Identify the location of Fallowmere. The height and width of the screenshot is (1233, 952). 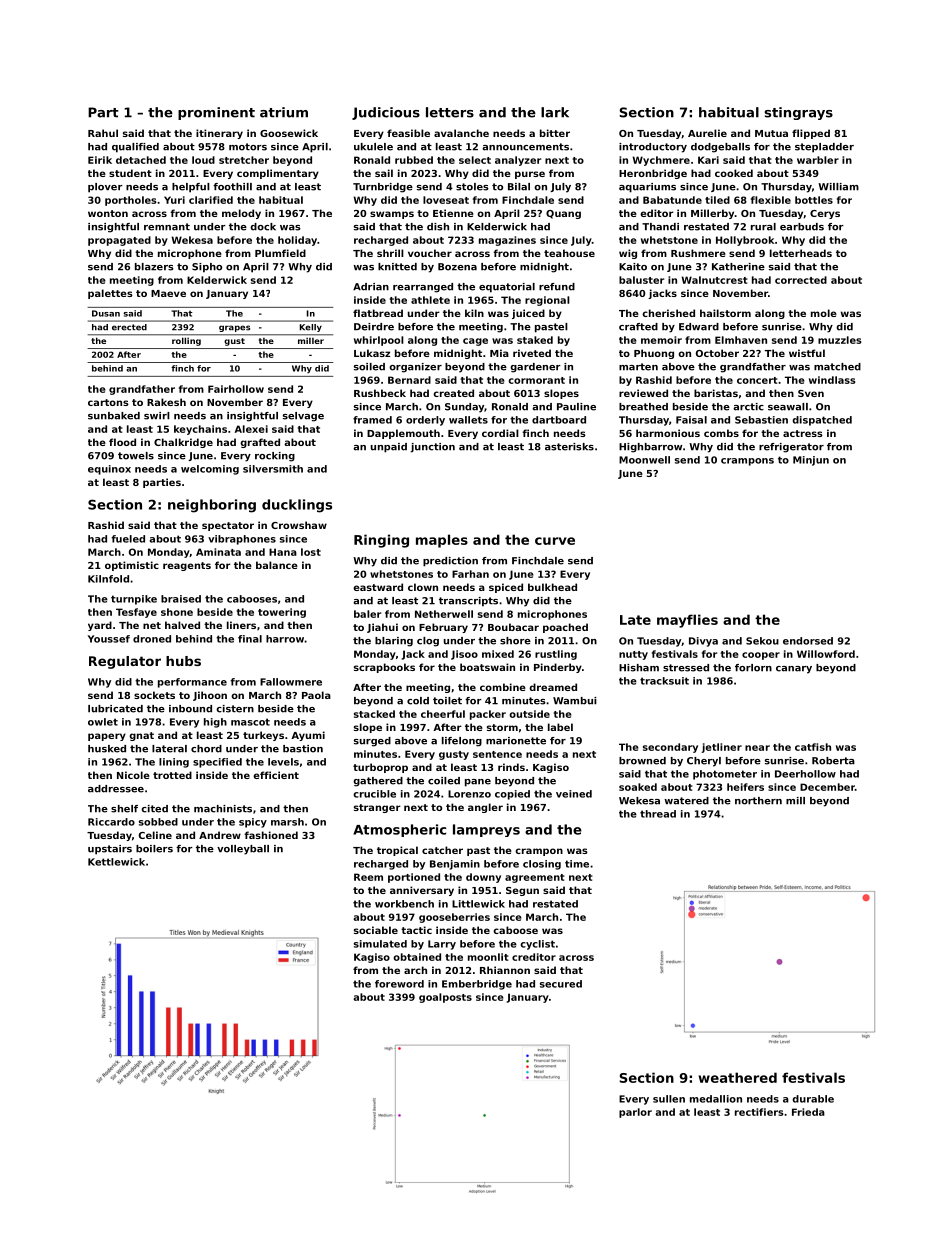
(291, 682).
